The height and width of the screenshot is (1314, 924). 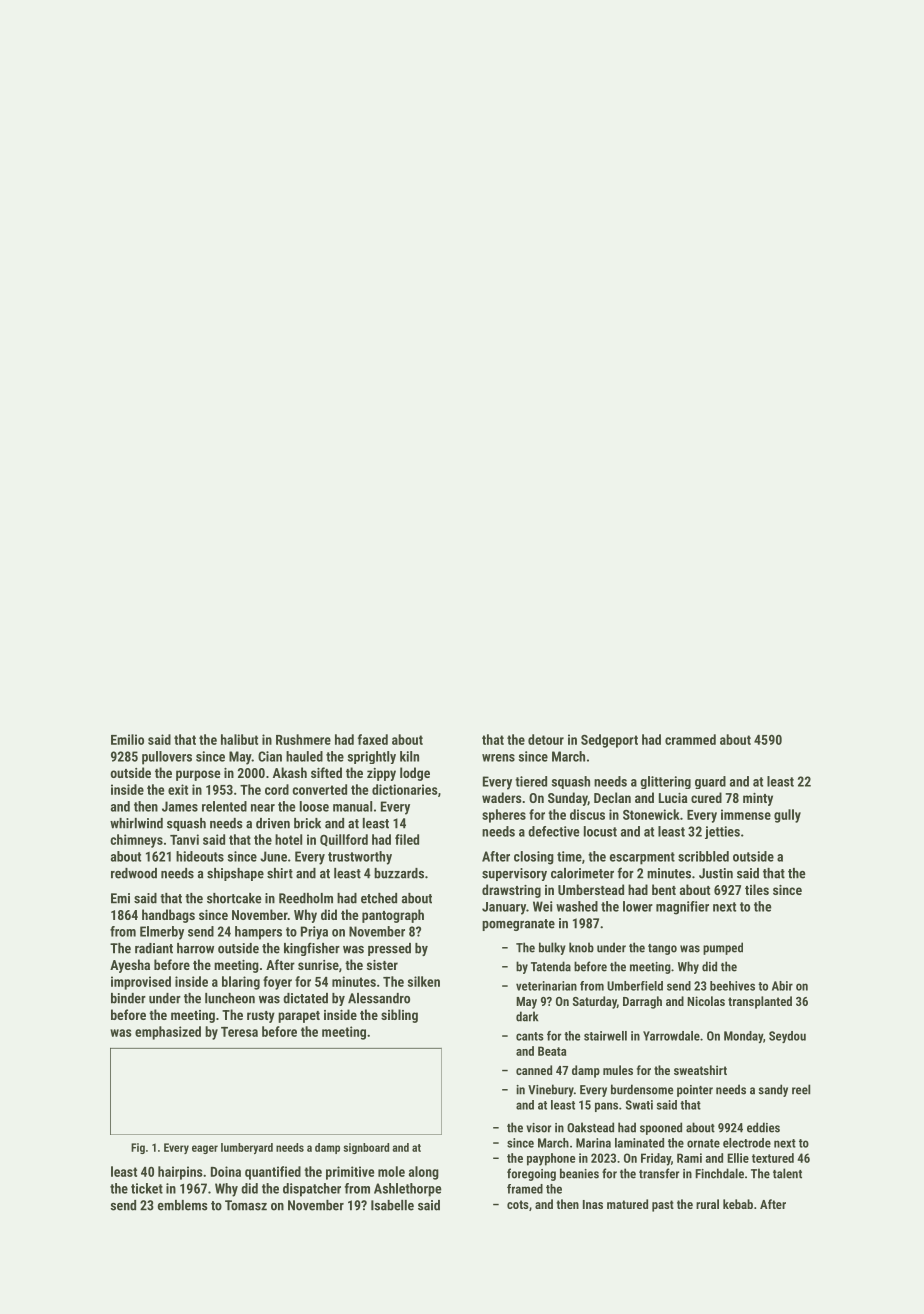 What do you see at coordinates (273, 856) in the screenshot?
I see `June` at bounding box center [273, 856].
